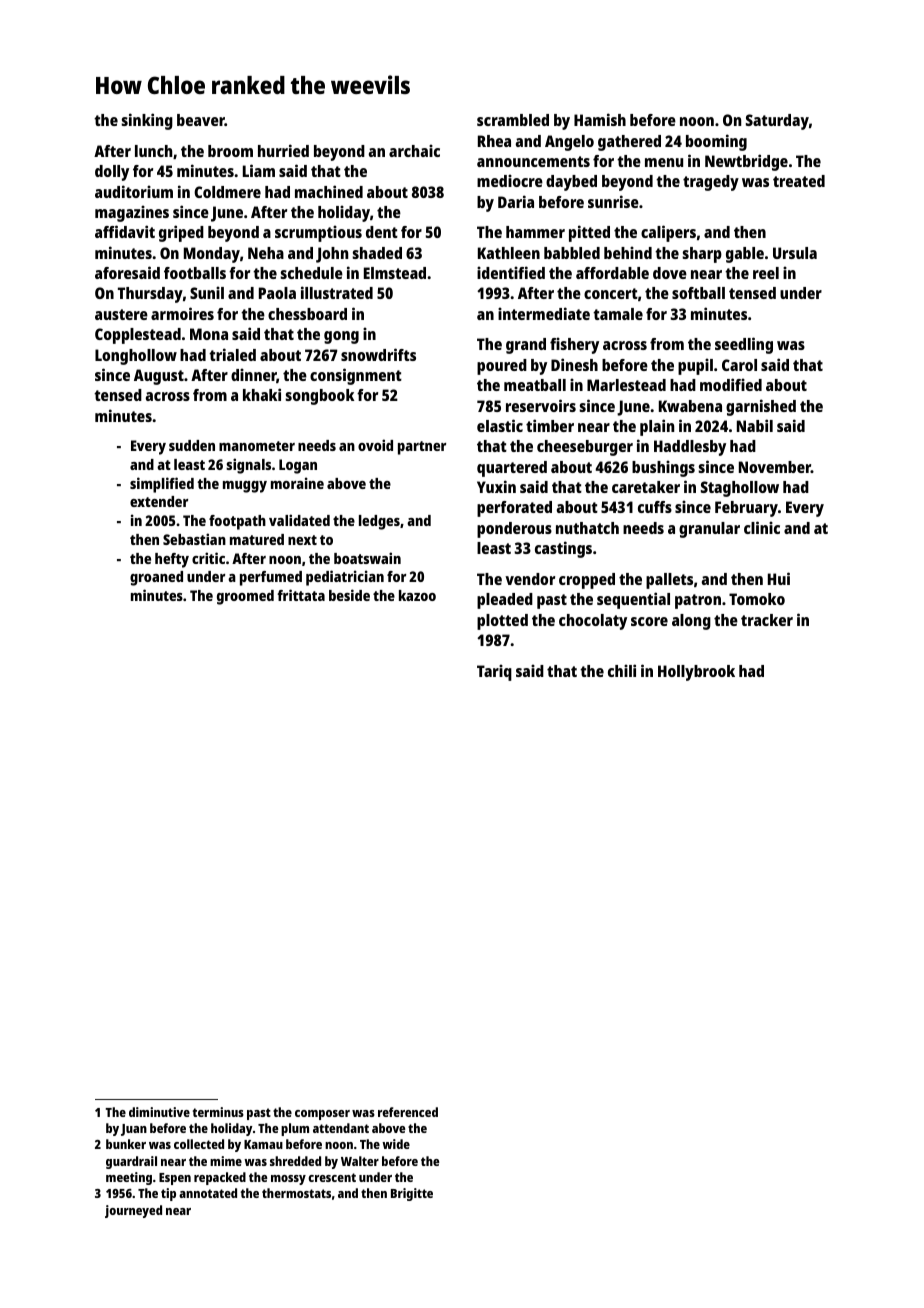 This screenshot has width=924, height=1308. What do you see at coordinates (133, 1211) in the screenshot?
I see `journeyed` at bounding box center [133, 1211].
